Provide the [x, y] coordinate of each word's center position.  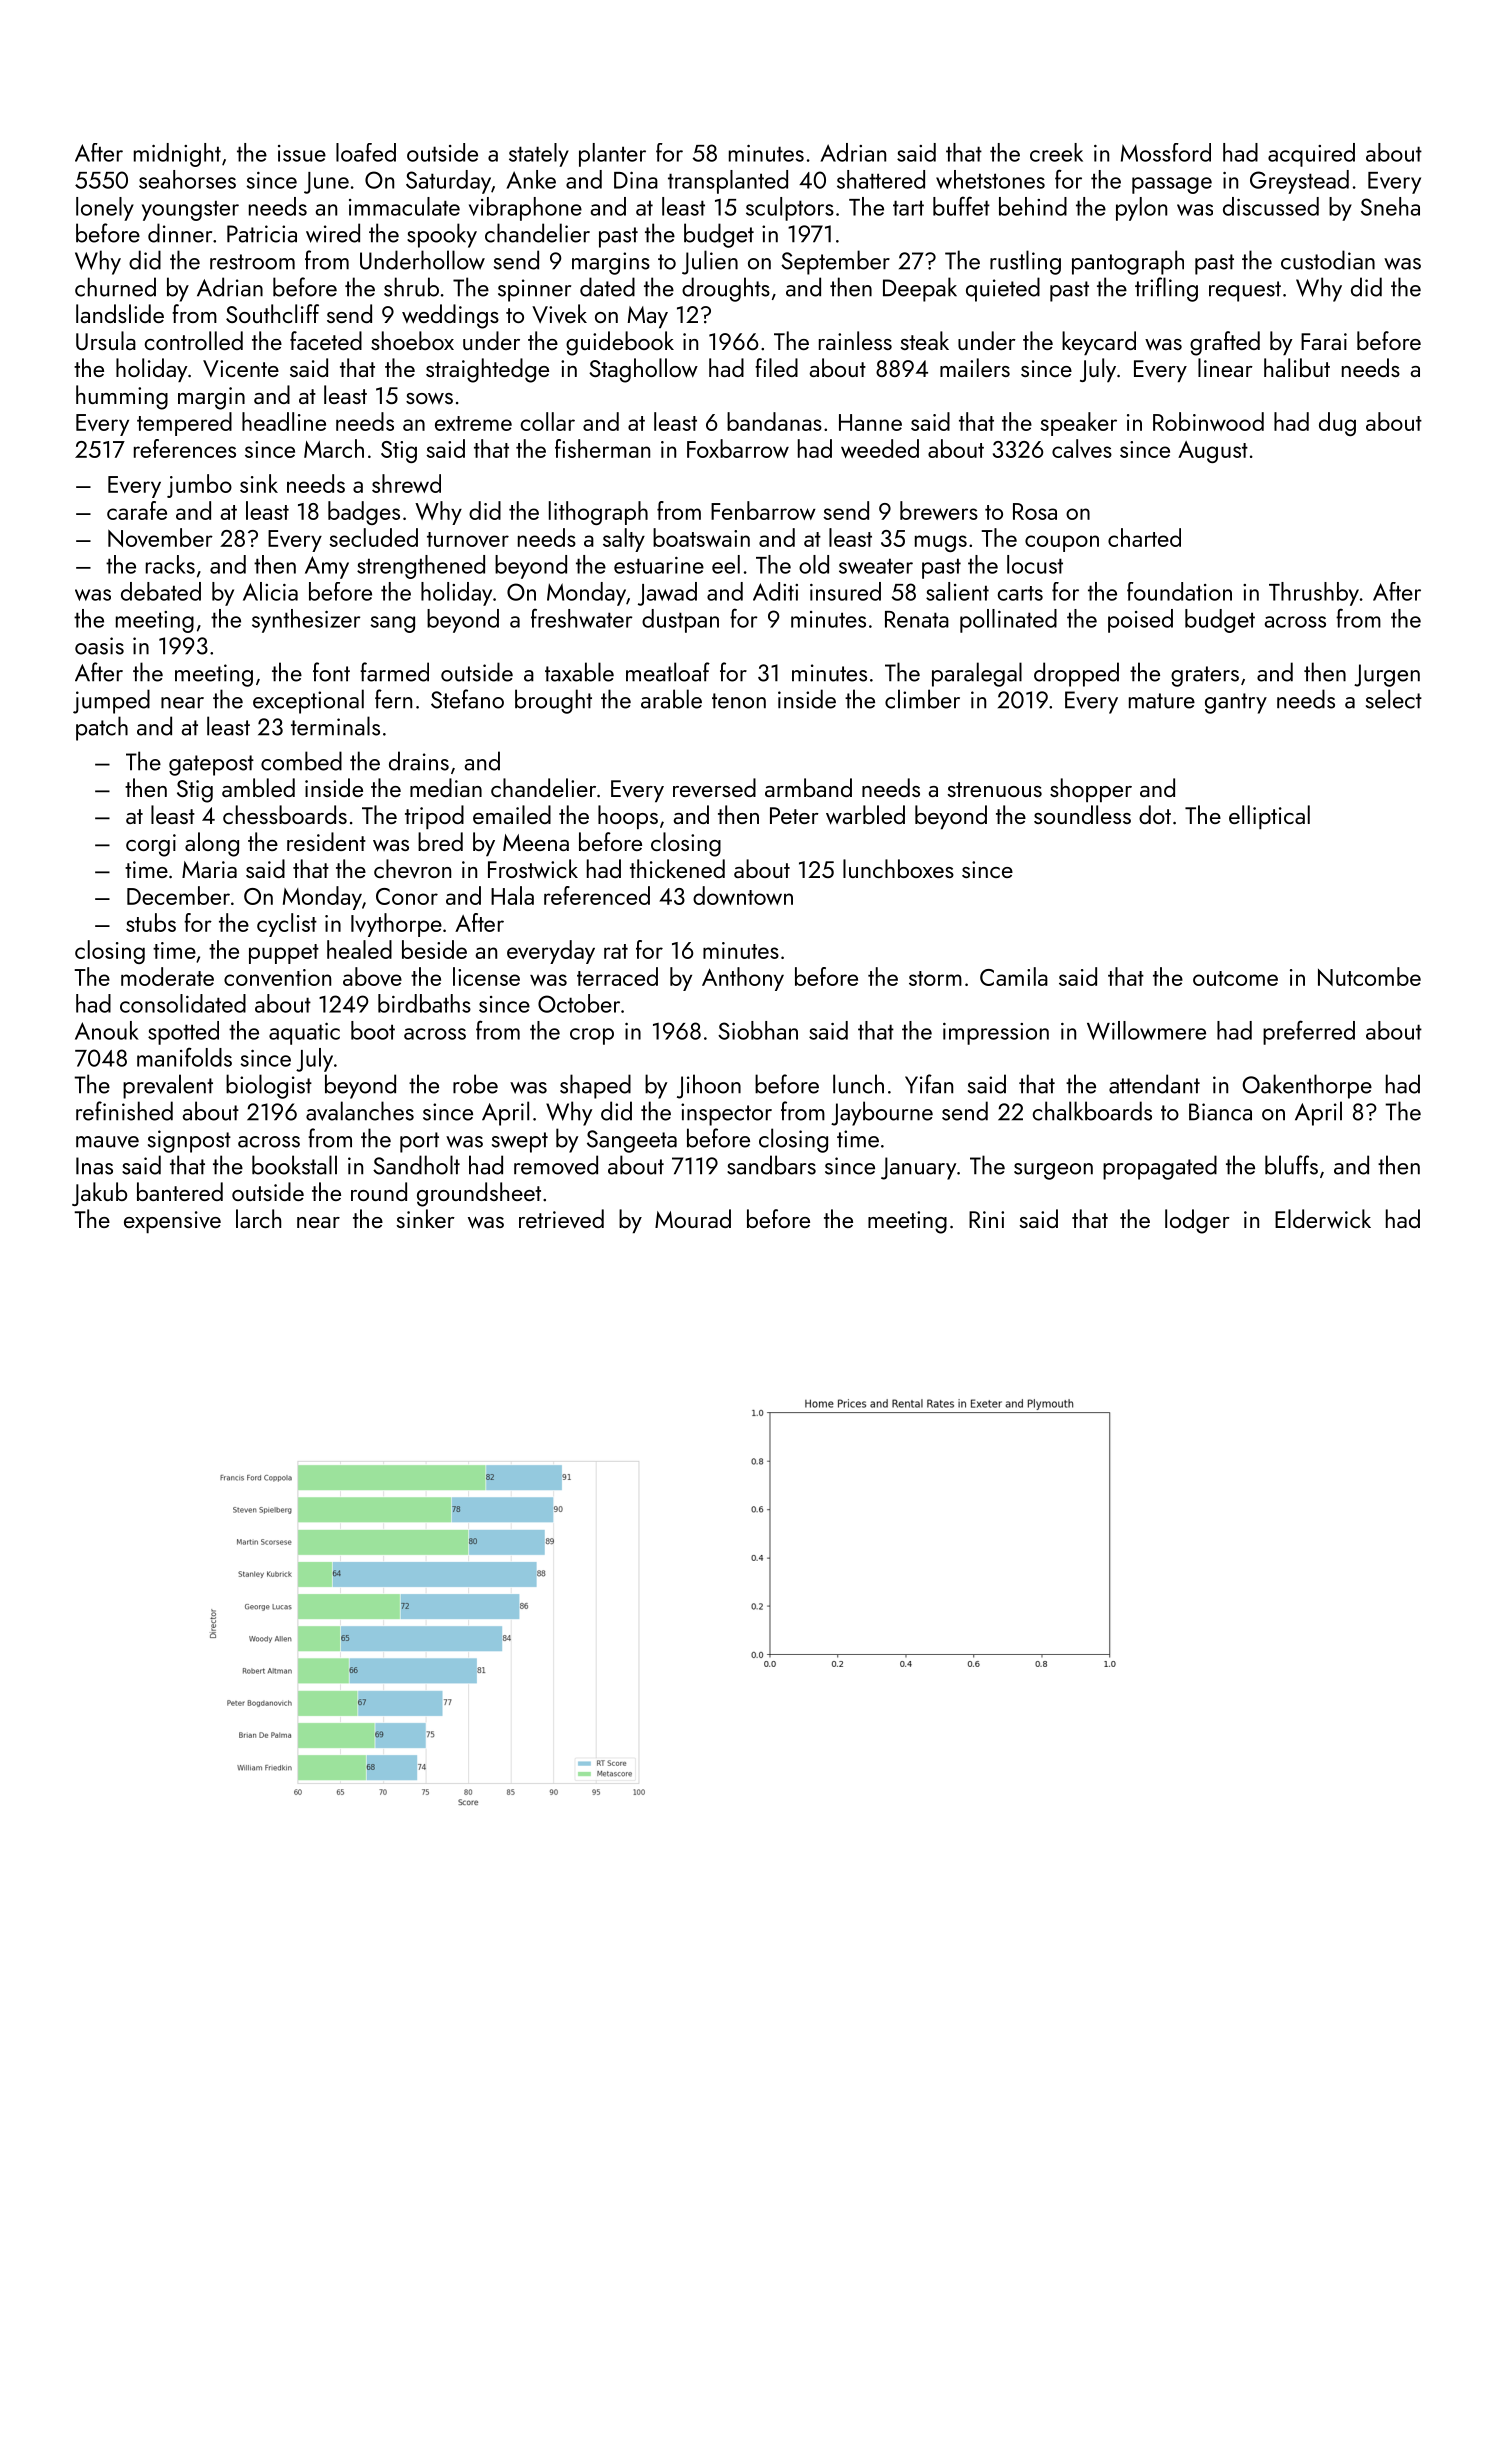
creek [1056, 152]
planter [612, 155]
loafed [366, 152]
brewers [939, 510]
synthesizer [306, 621]
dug [1337, 424]
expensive [172, 1222]
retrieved [561, 1219]
